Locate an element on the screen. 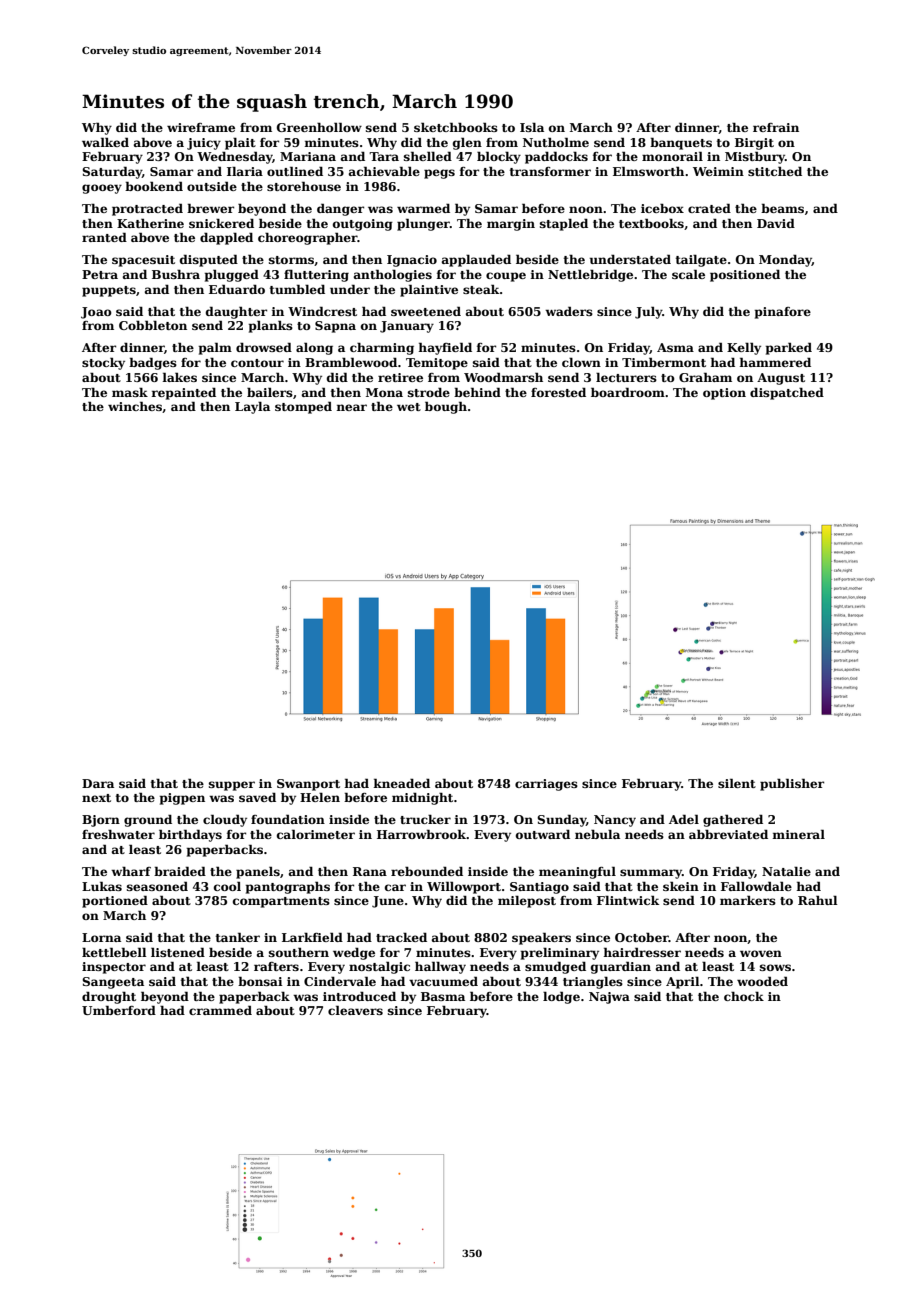  Rana is located at coordinates (370, 871).
